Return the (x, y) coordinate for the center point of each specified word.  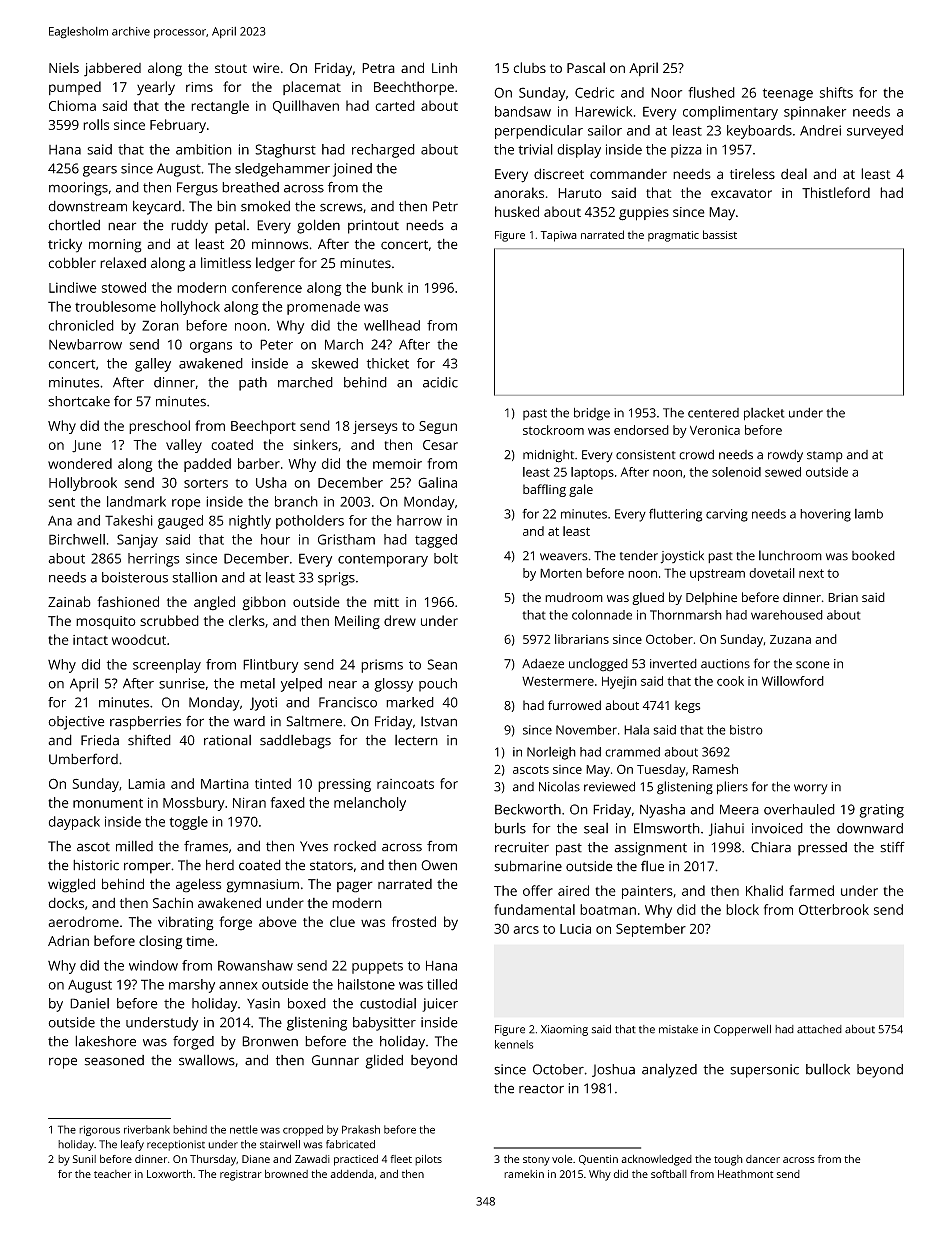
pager (355, 887)
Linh (444, 67)
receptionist (176, 1145)
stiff (892, 847)
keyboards (759, 132)
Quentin (598, 1160)
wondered (80, 463)
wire (266, 68)
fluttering (675, 515)
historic (96, 865)
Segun (438, 427)
